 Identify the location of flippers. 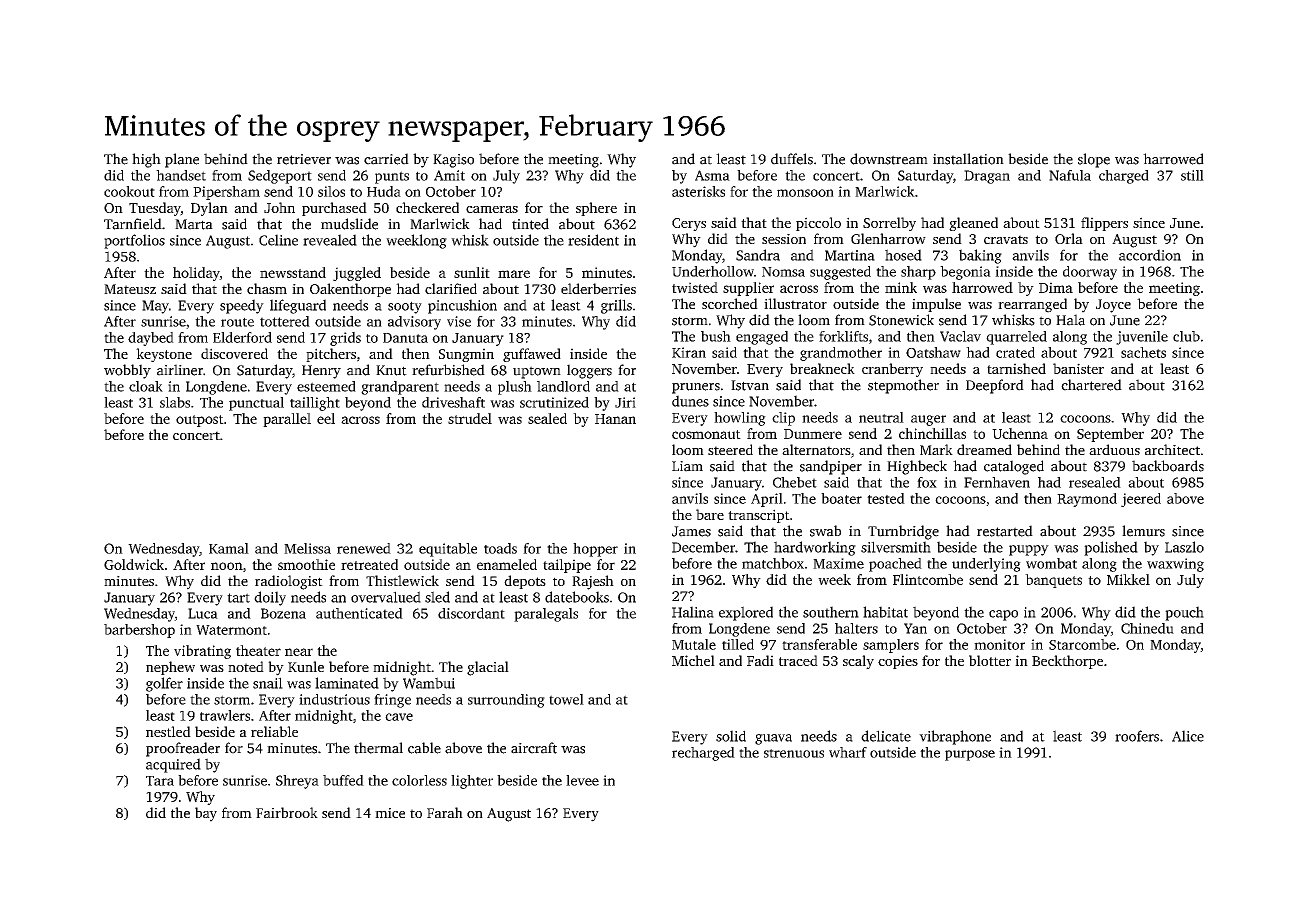
(1104, 224).
